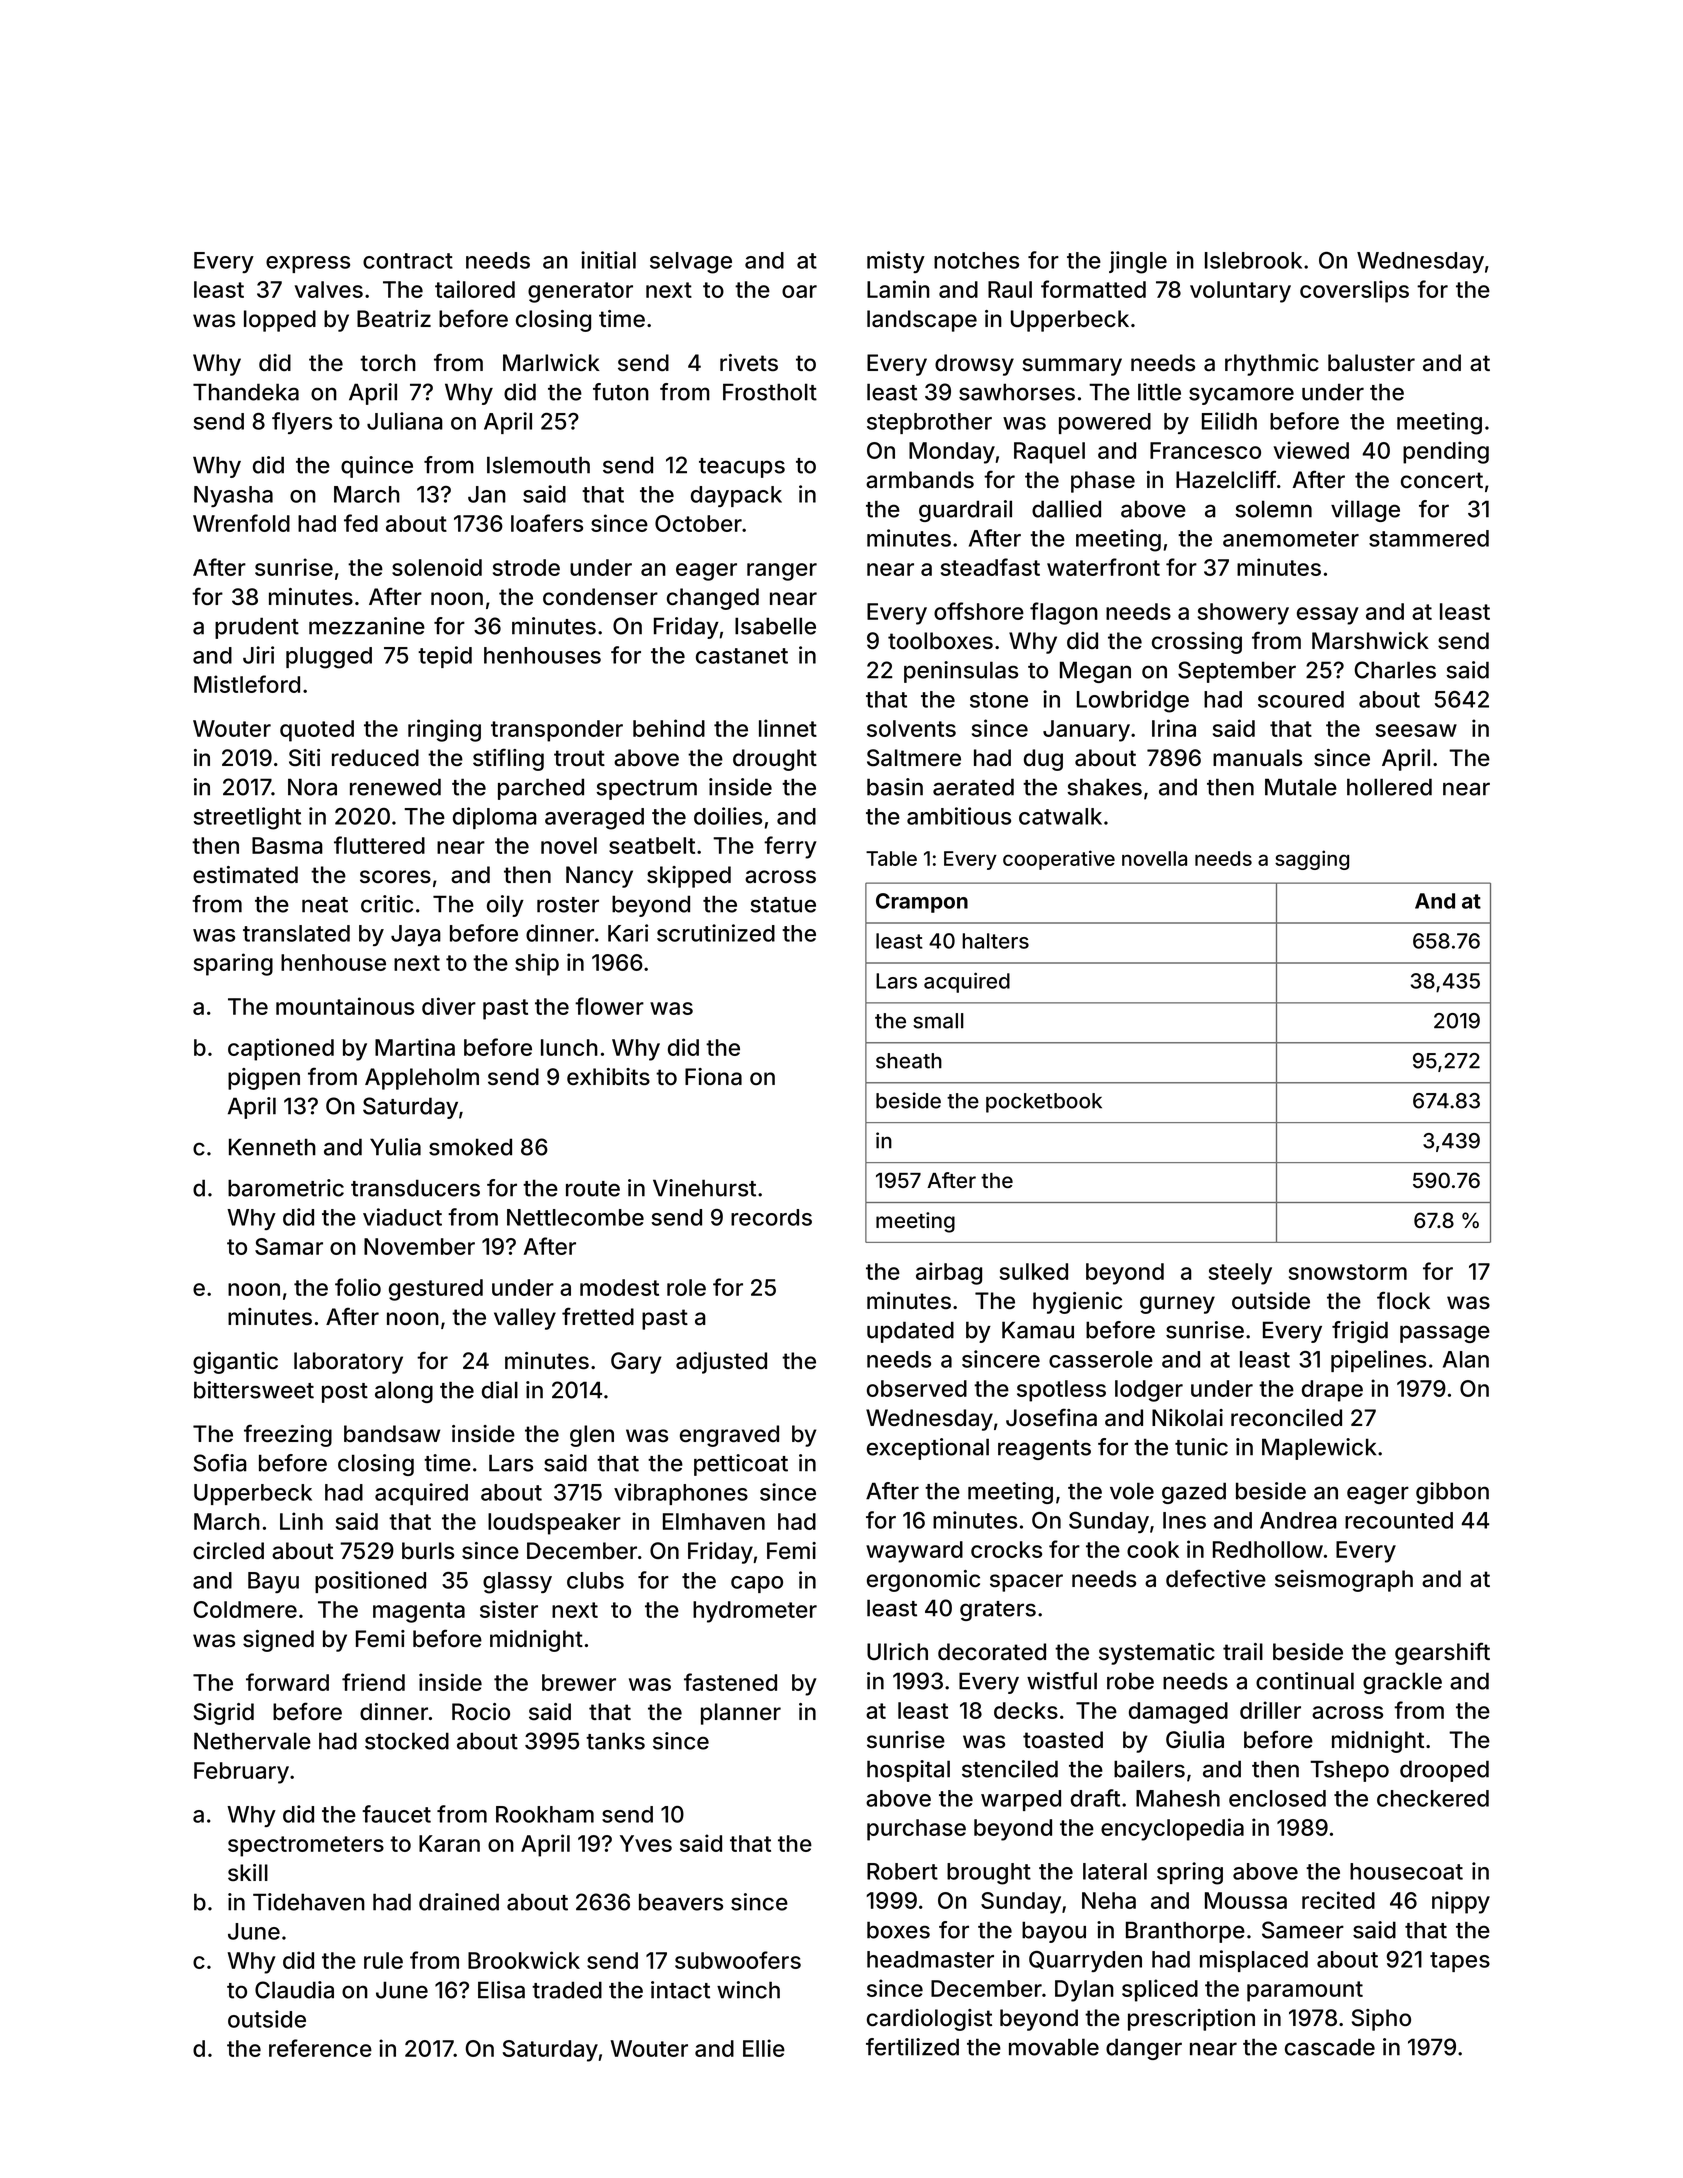 The width and height of the screenshot is (1683, 2178). I want to click on recounted, so click(1399, 1520).
